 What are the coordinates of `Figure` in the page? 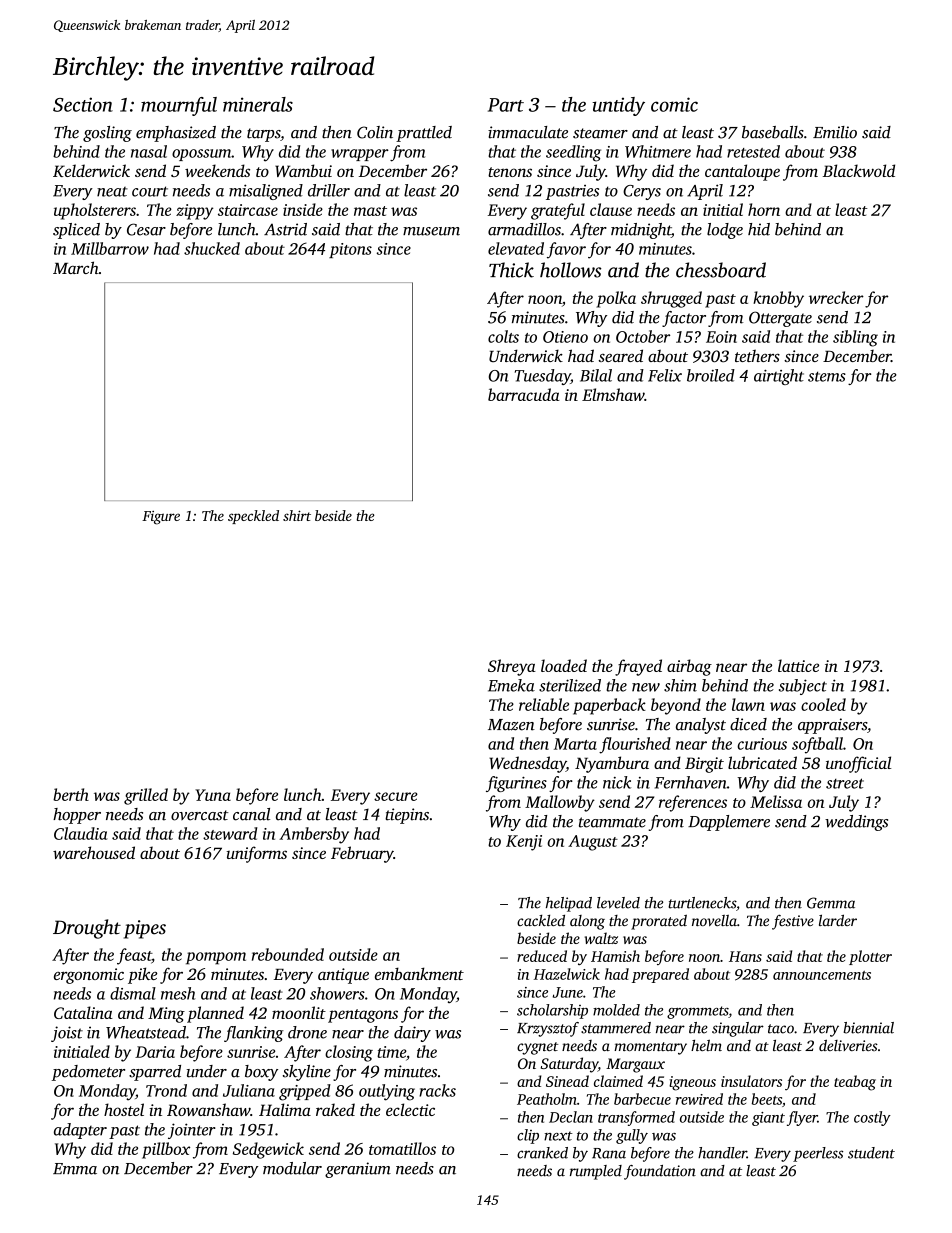 It's located at (161, 518).
